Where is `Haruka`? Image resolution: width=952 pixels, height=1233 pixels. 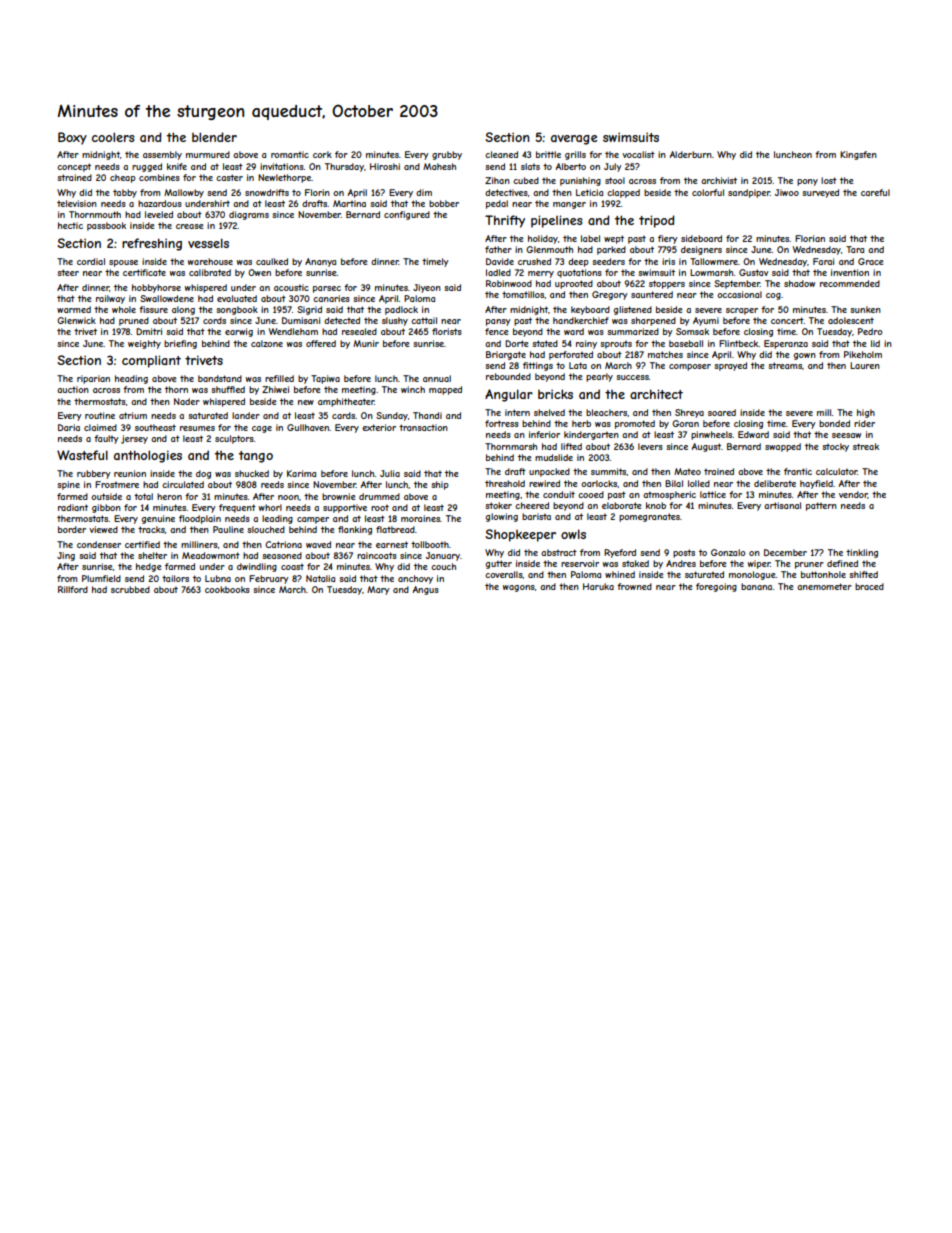 Haruka is located at coordinates (598, 586).
